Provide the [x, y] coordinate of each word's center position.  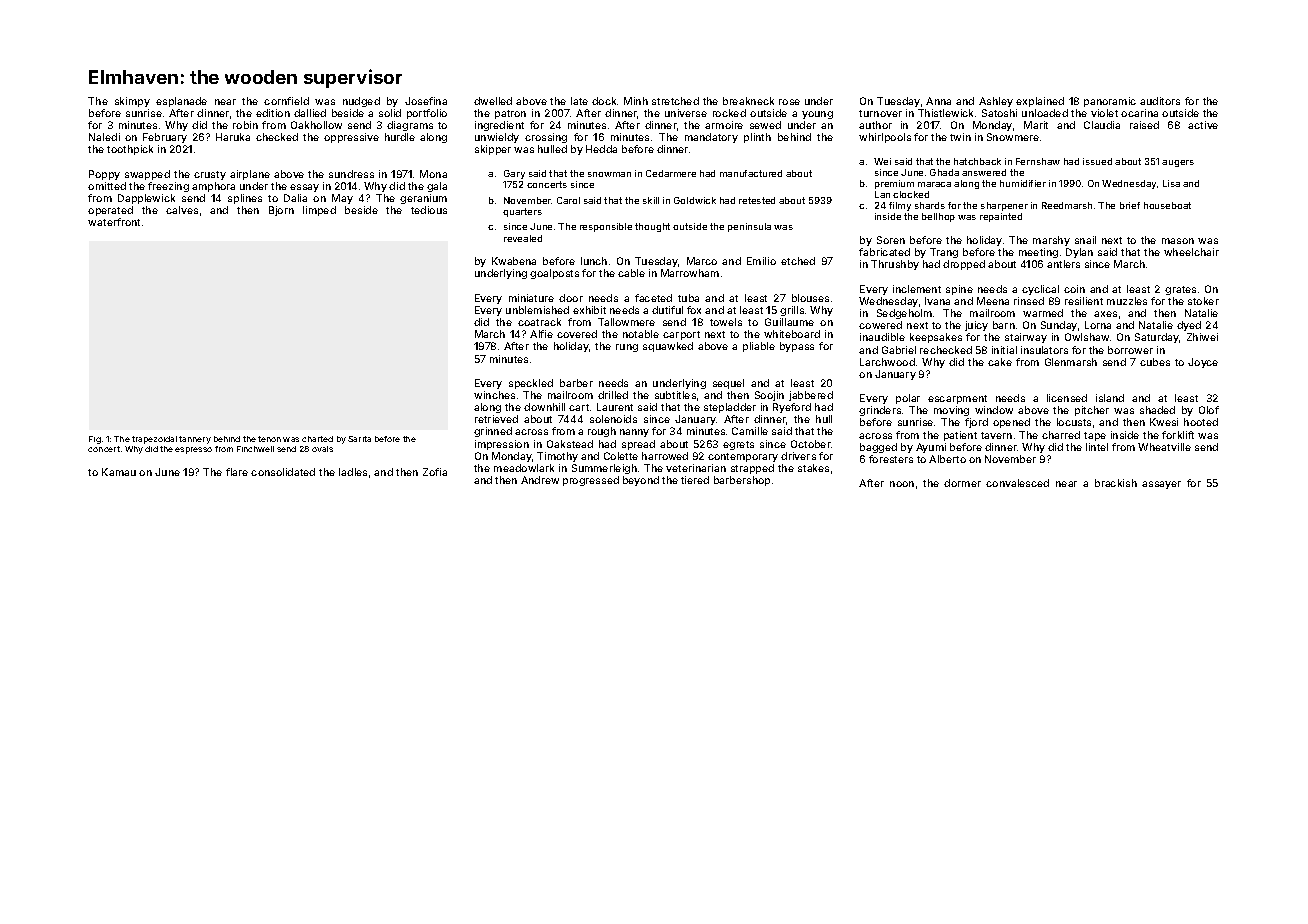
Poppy [104, 175]
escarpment [957, 399]
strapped [752, 469]
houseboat [1167, 205]
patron [510, 114]
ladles [353, 472]
